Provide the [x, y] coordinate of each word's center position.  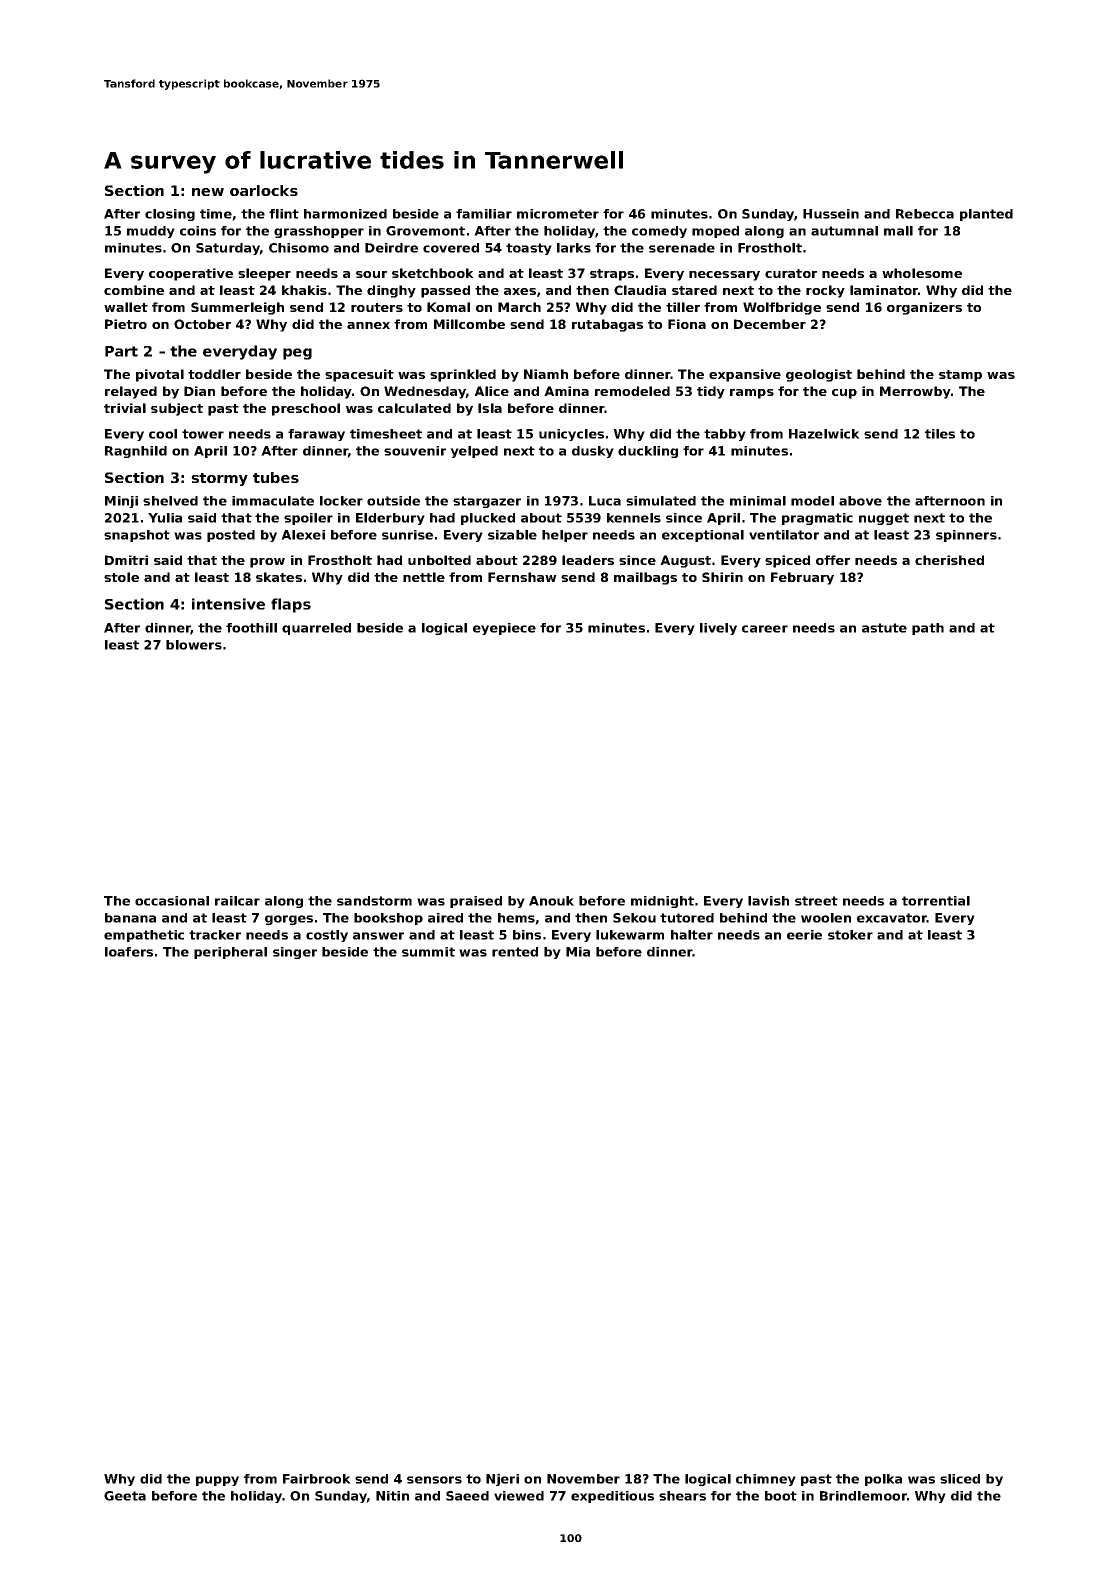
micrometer [558, 214]
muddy [151, 232]
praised [476, 902]
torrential [936, 901]
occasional [172, 901]
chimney [766, 1480]
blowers [194, 645]
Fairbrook [317, 1479]
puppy [217, 1481]
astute [884, 628]
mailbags [645, 578]
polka [883, 1480]
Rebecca [925, 214]
